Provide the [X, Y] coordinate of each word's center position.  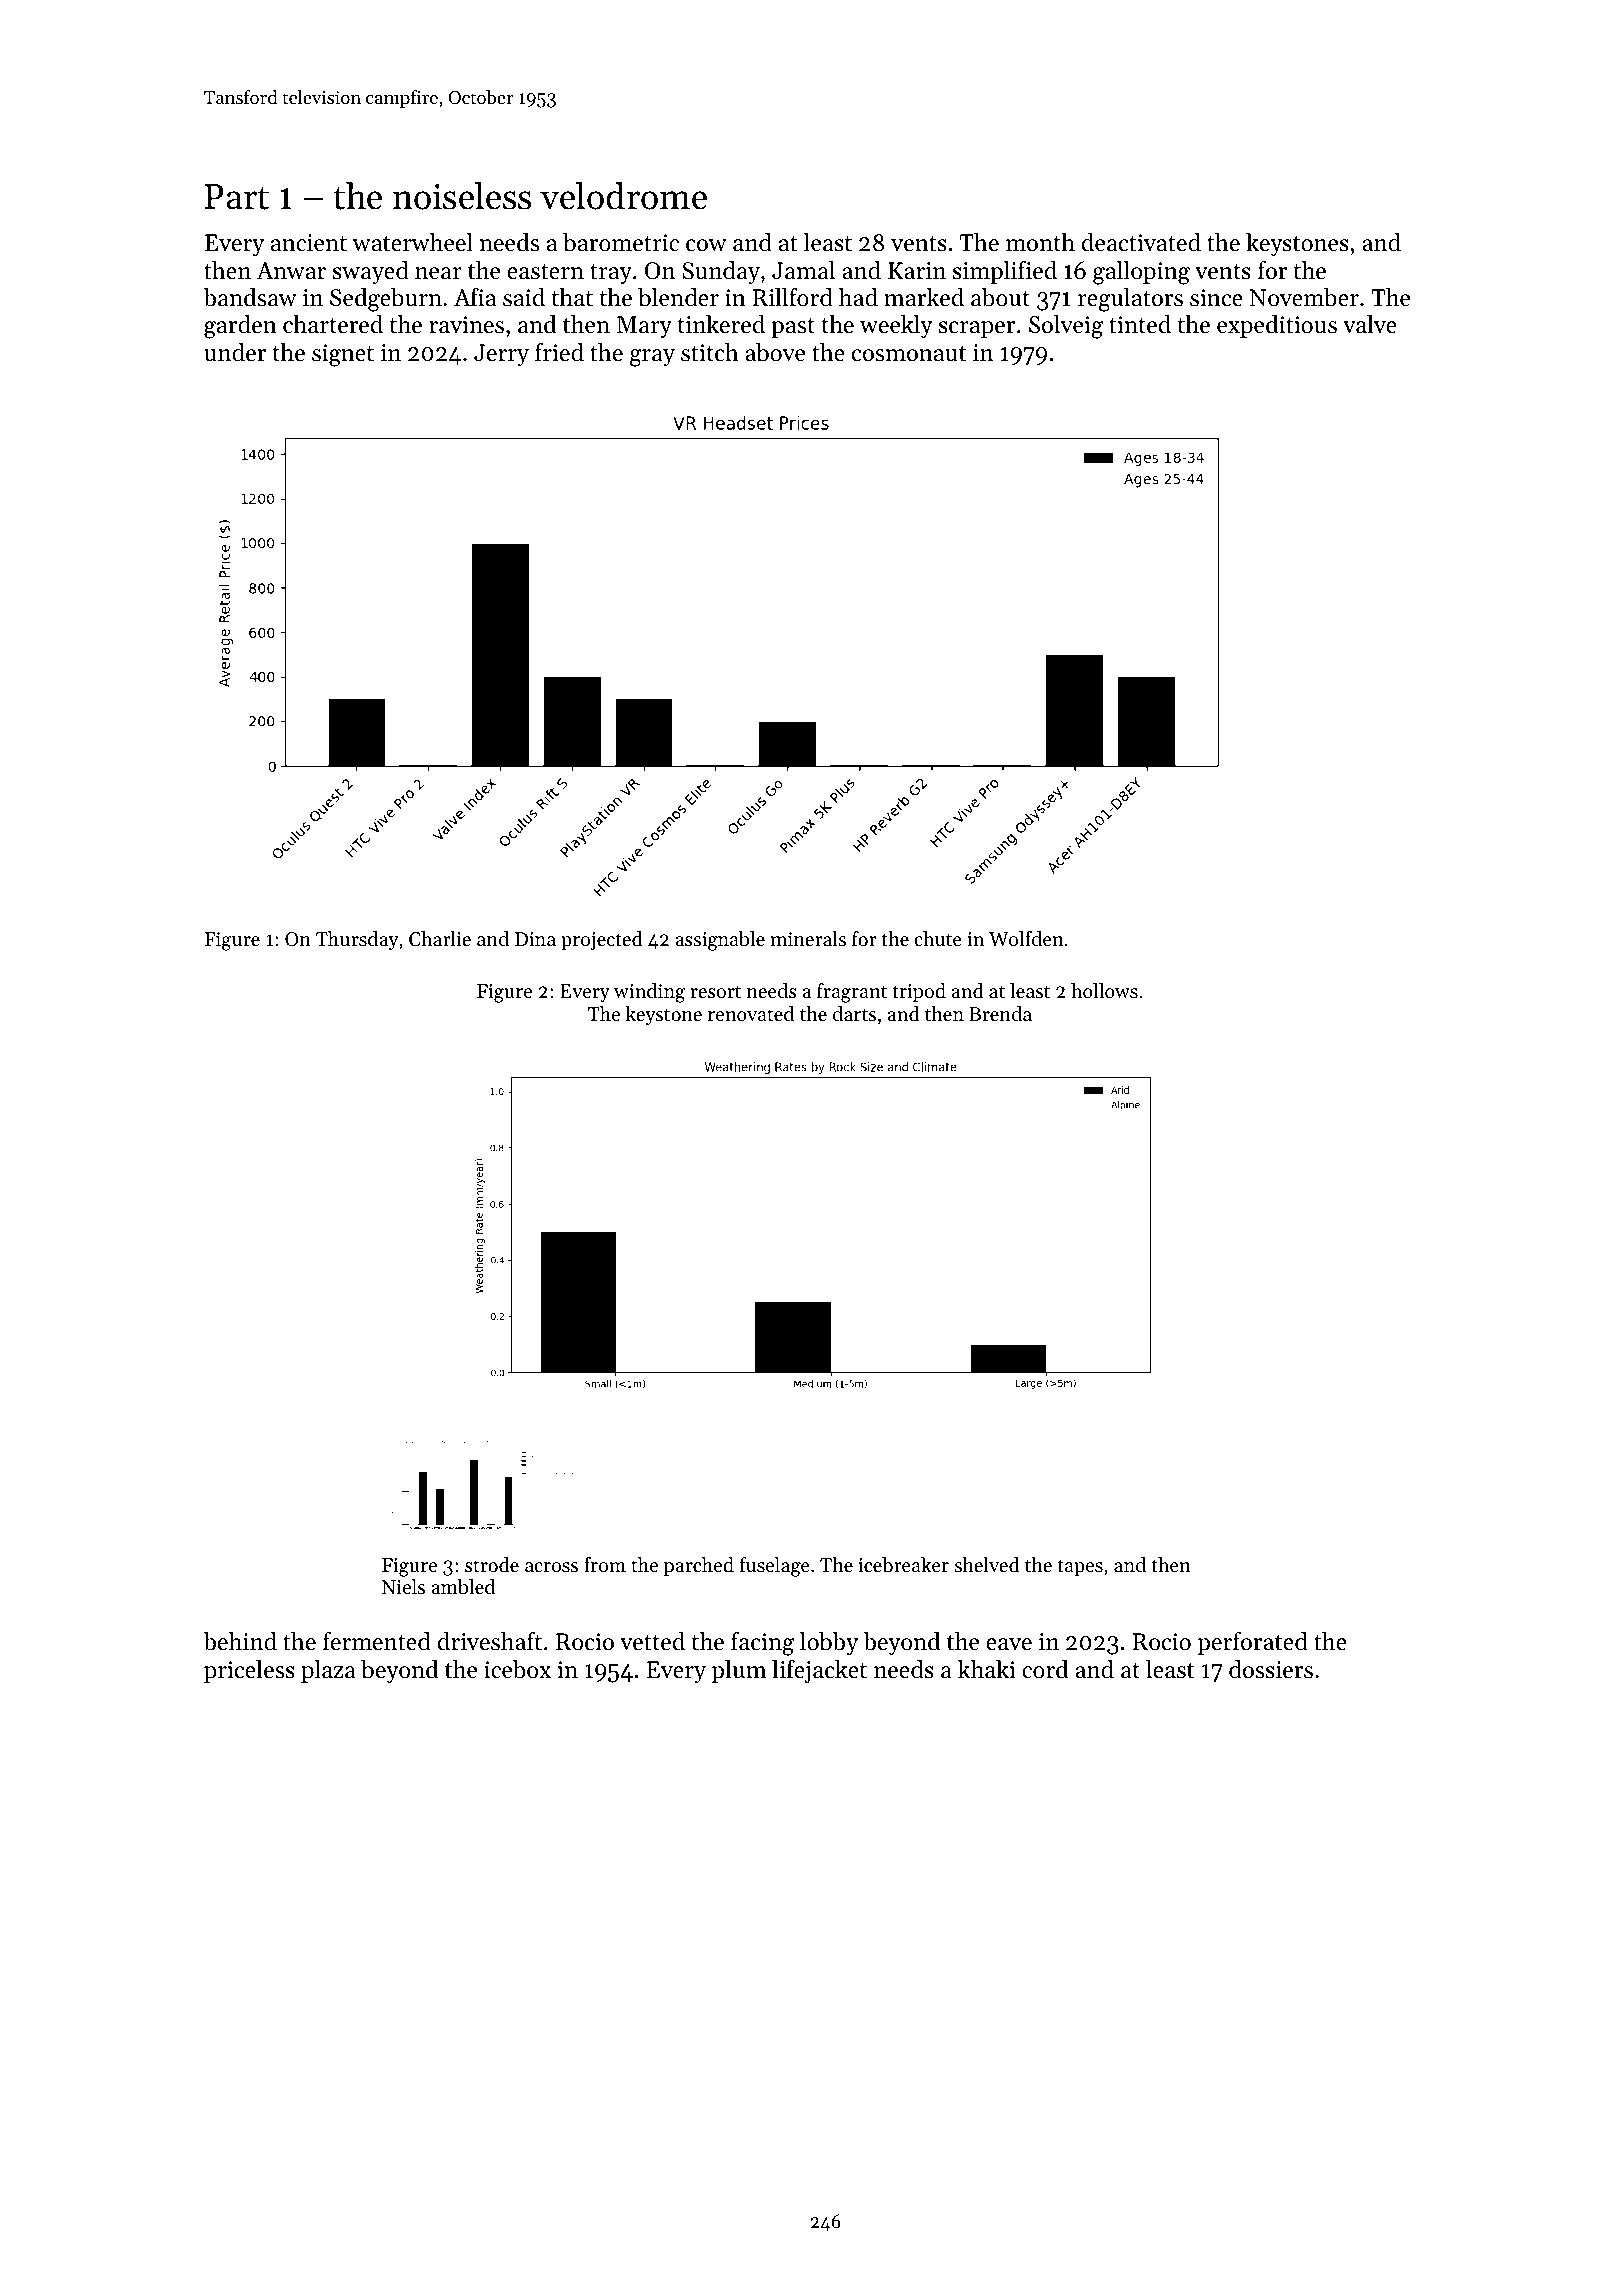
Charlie [440, 939]
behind [240, 1641]
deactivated [1141, 242]
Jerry [501, 355]
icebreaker [903, 1565]
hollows [1104, 990]
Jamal [803, 270]
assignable [720, 941]
